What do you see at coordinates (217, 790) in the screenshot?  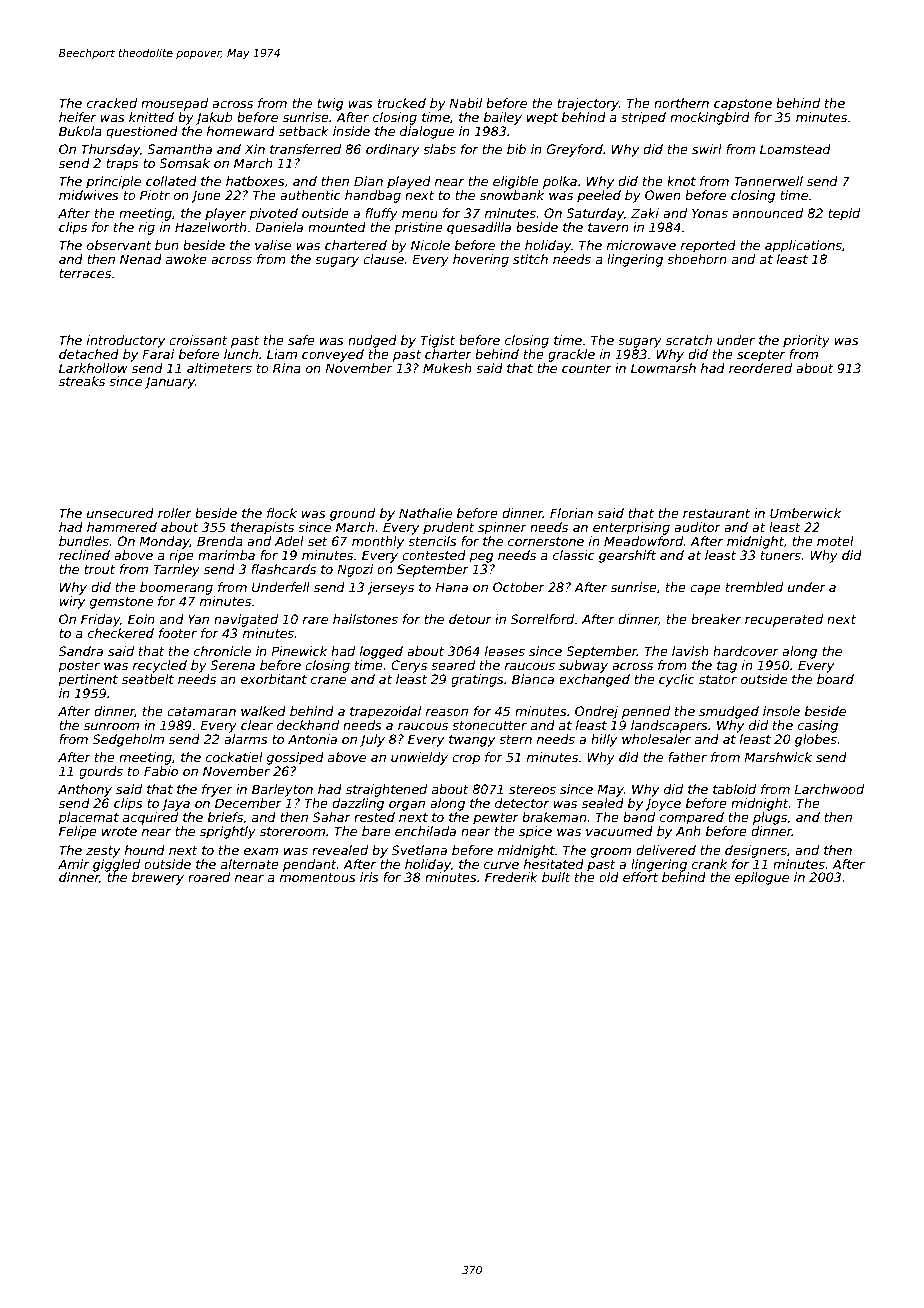 I see `fryer` at bounding box center [217, 790].
